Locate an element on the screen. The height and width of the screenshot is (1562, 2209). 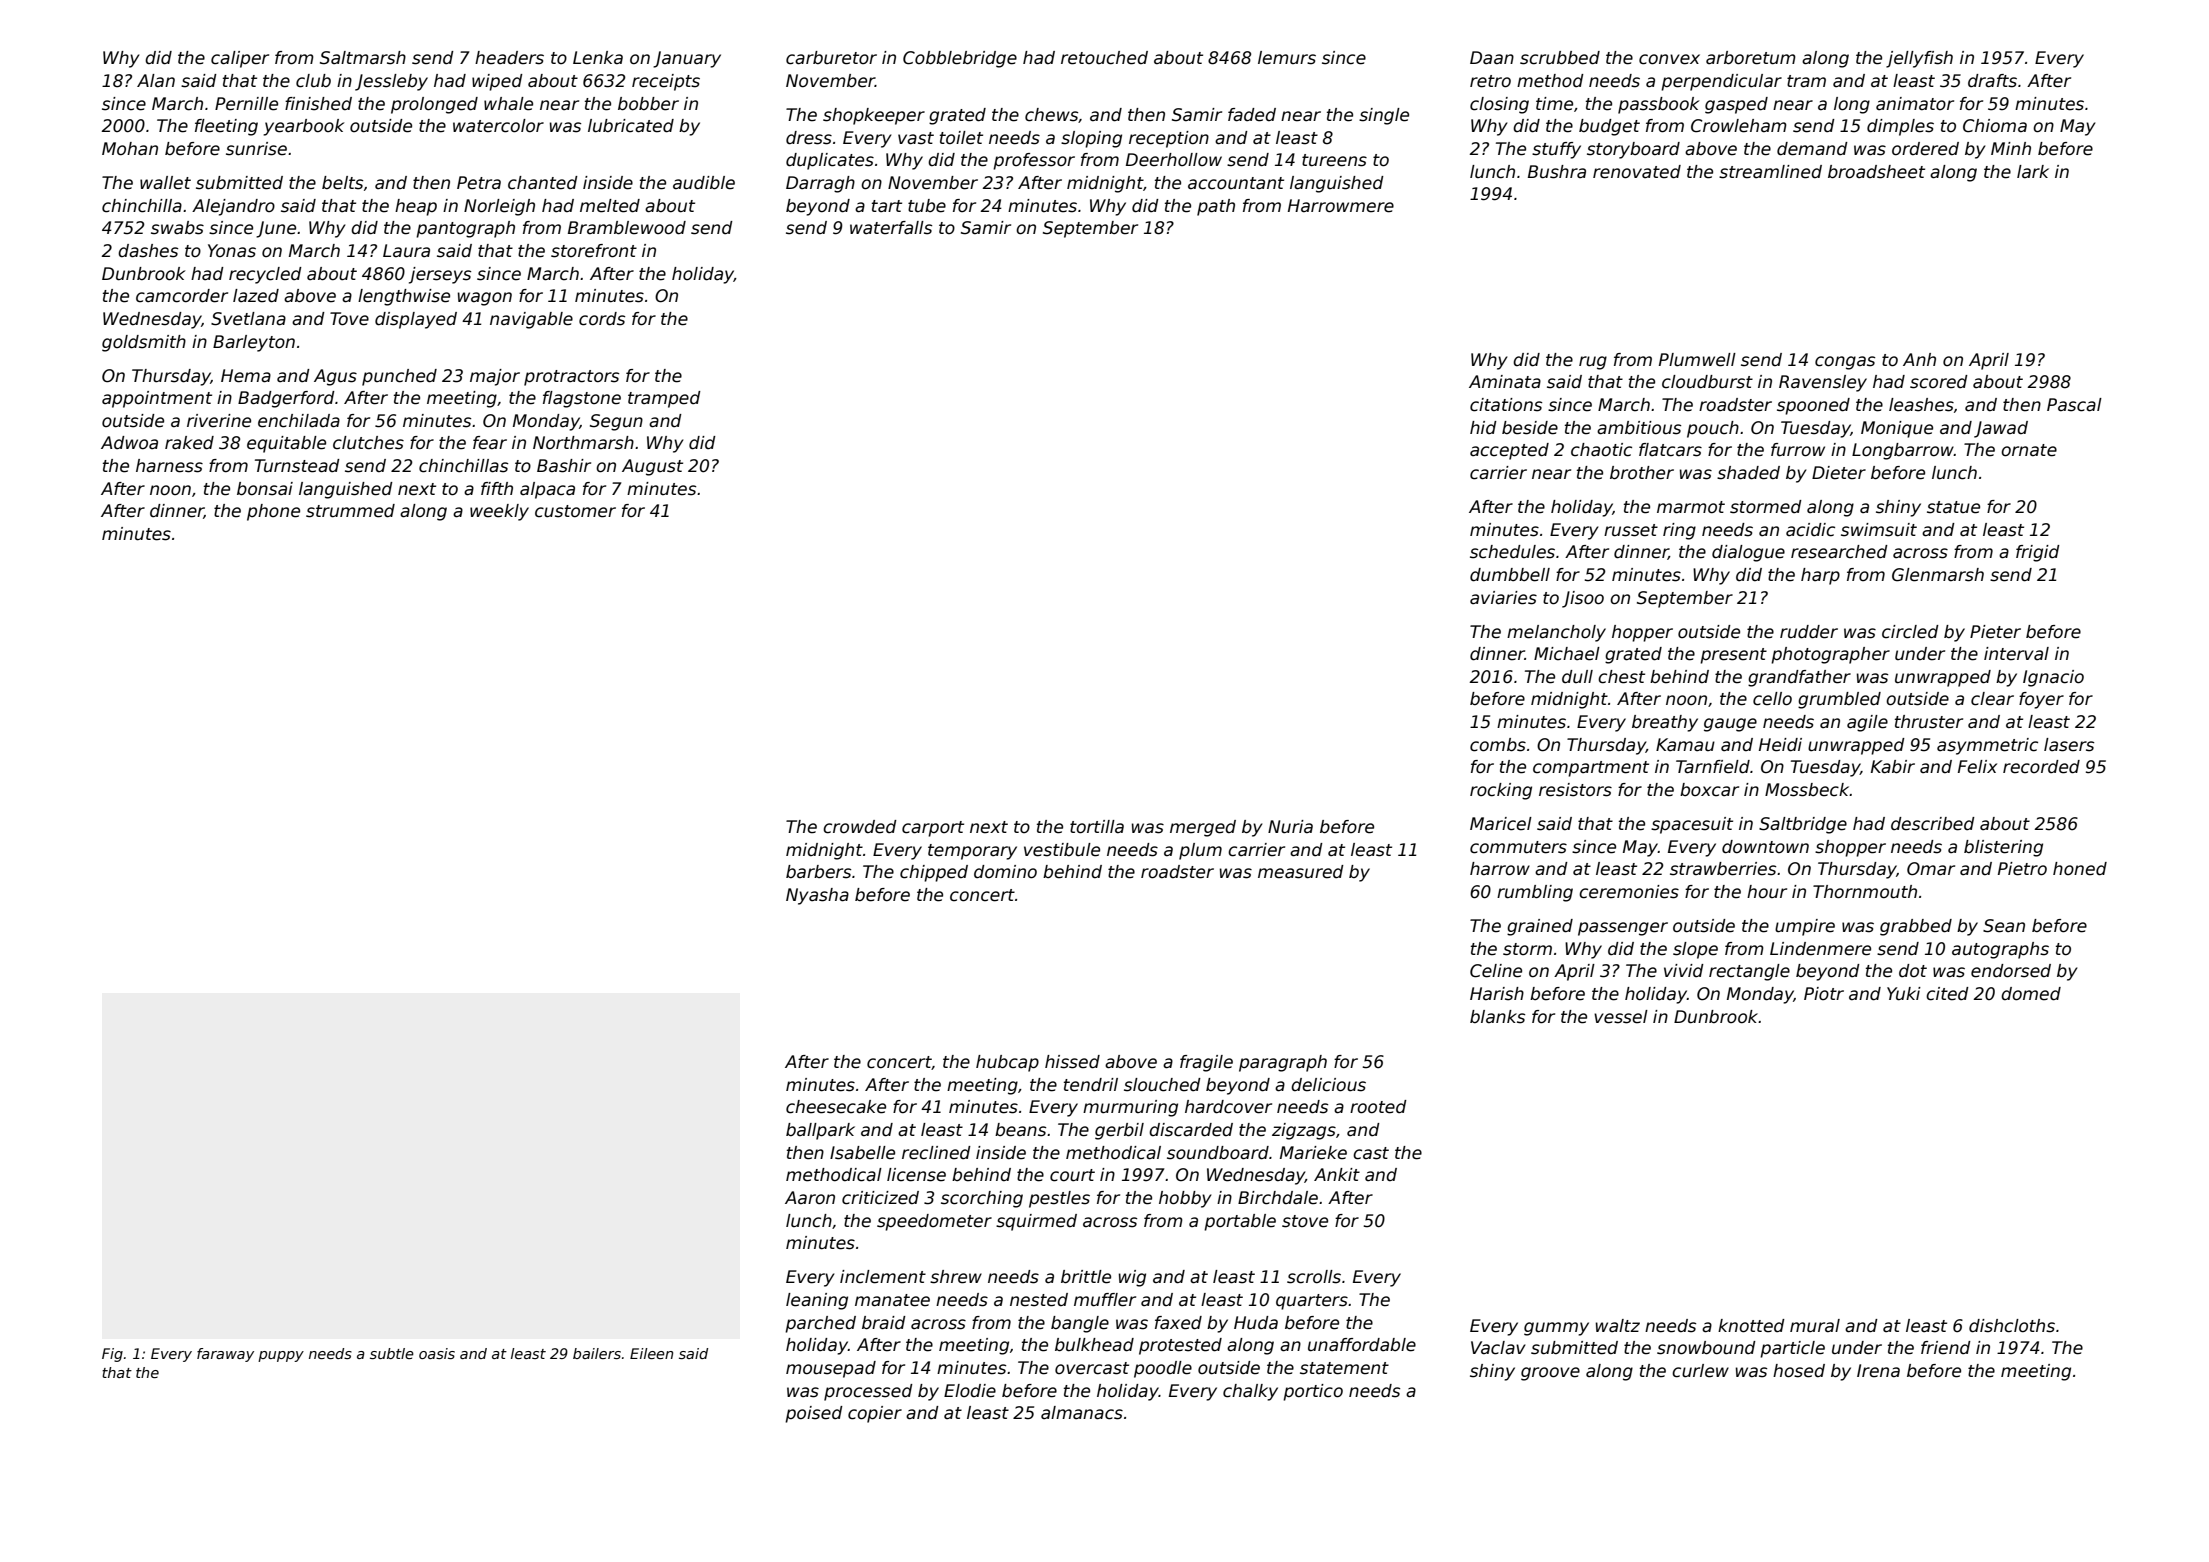
faded is located at coordinates (1252, 115).
